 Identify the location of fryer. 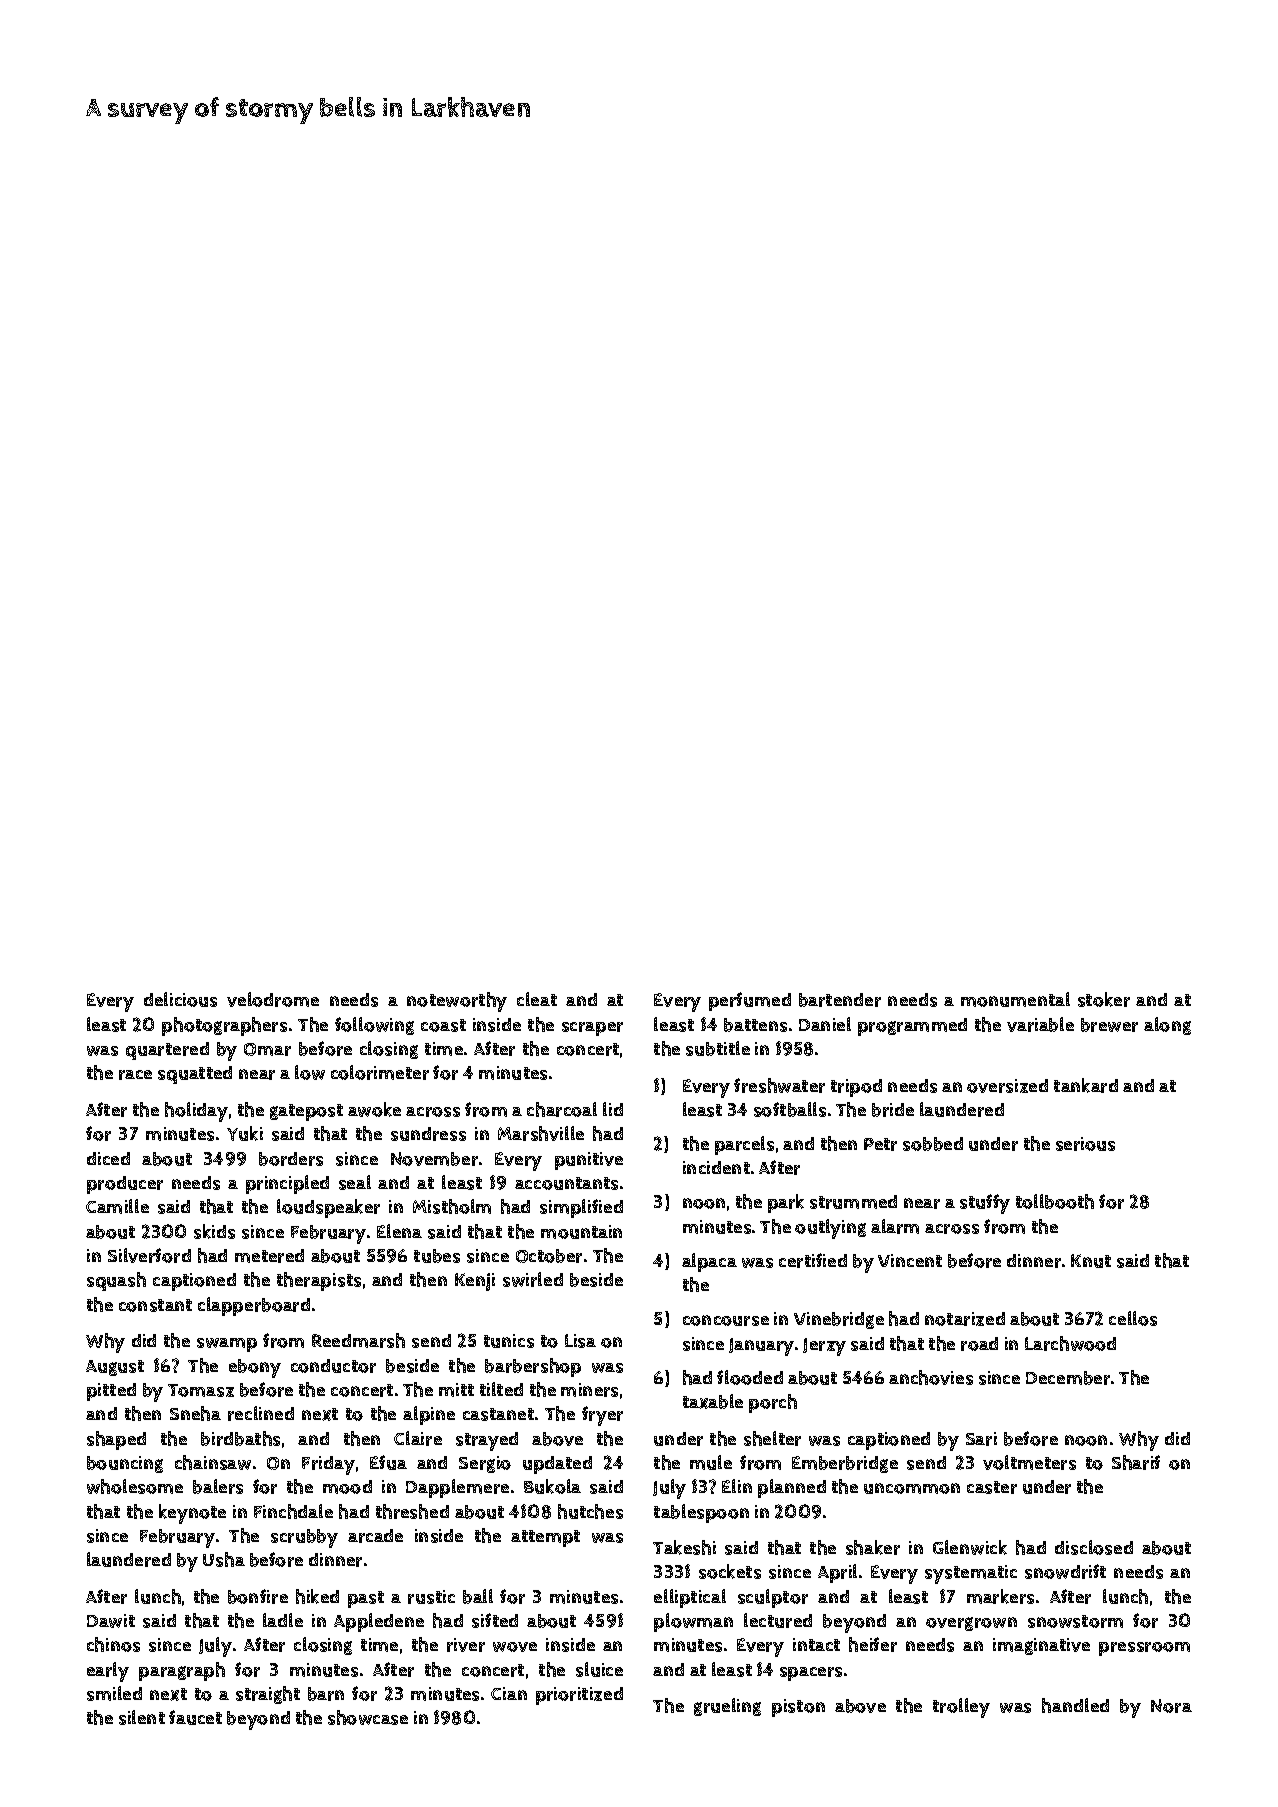
(602, 1416).
